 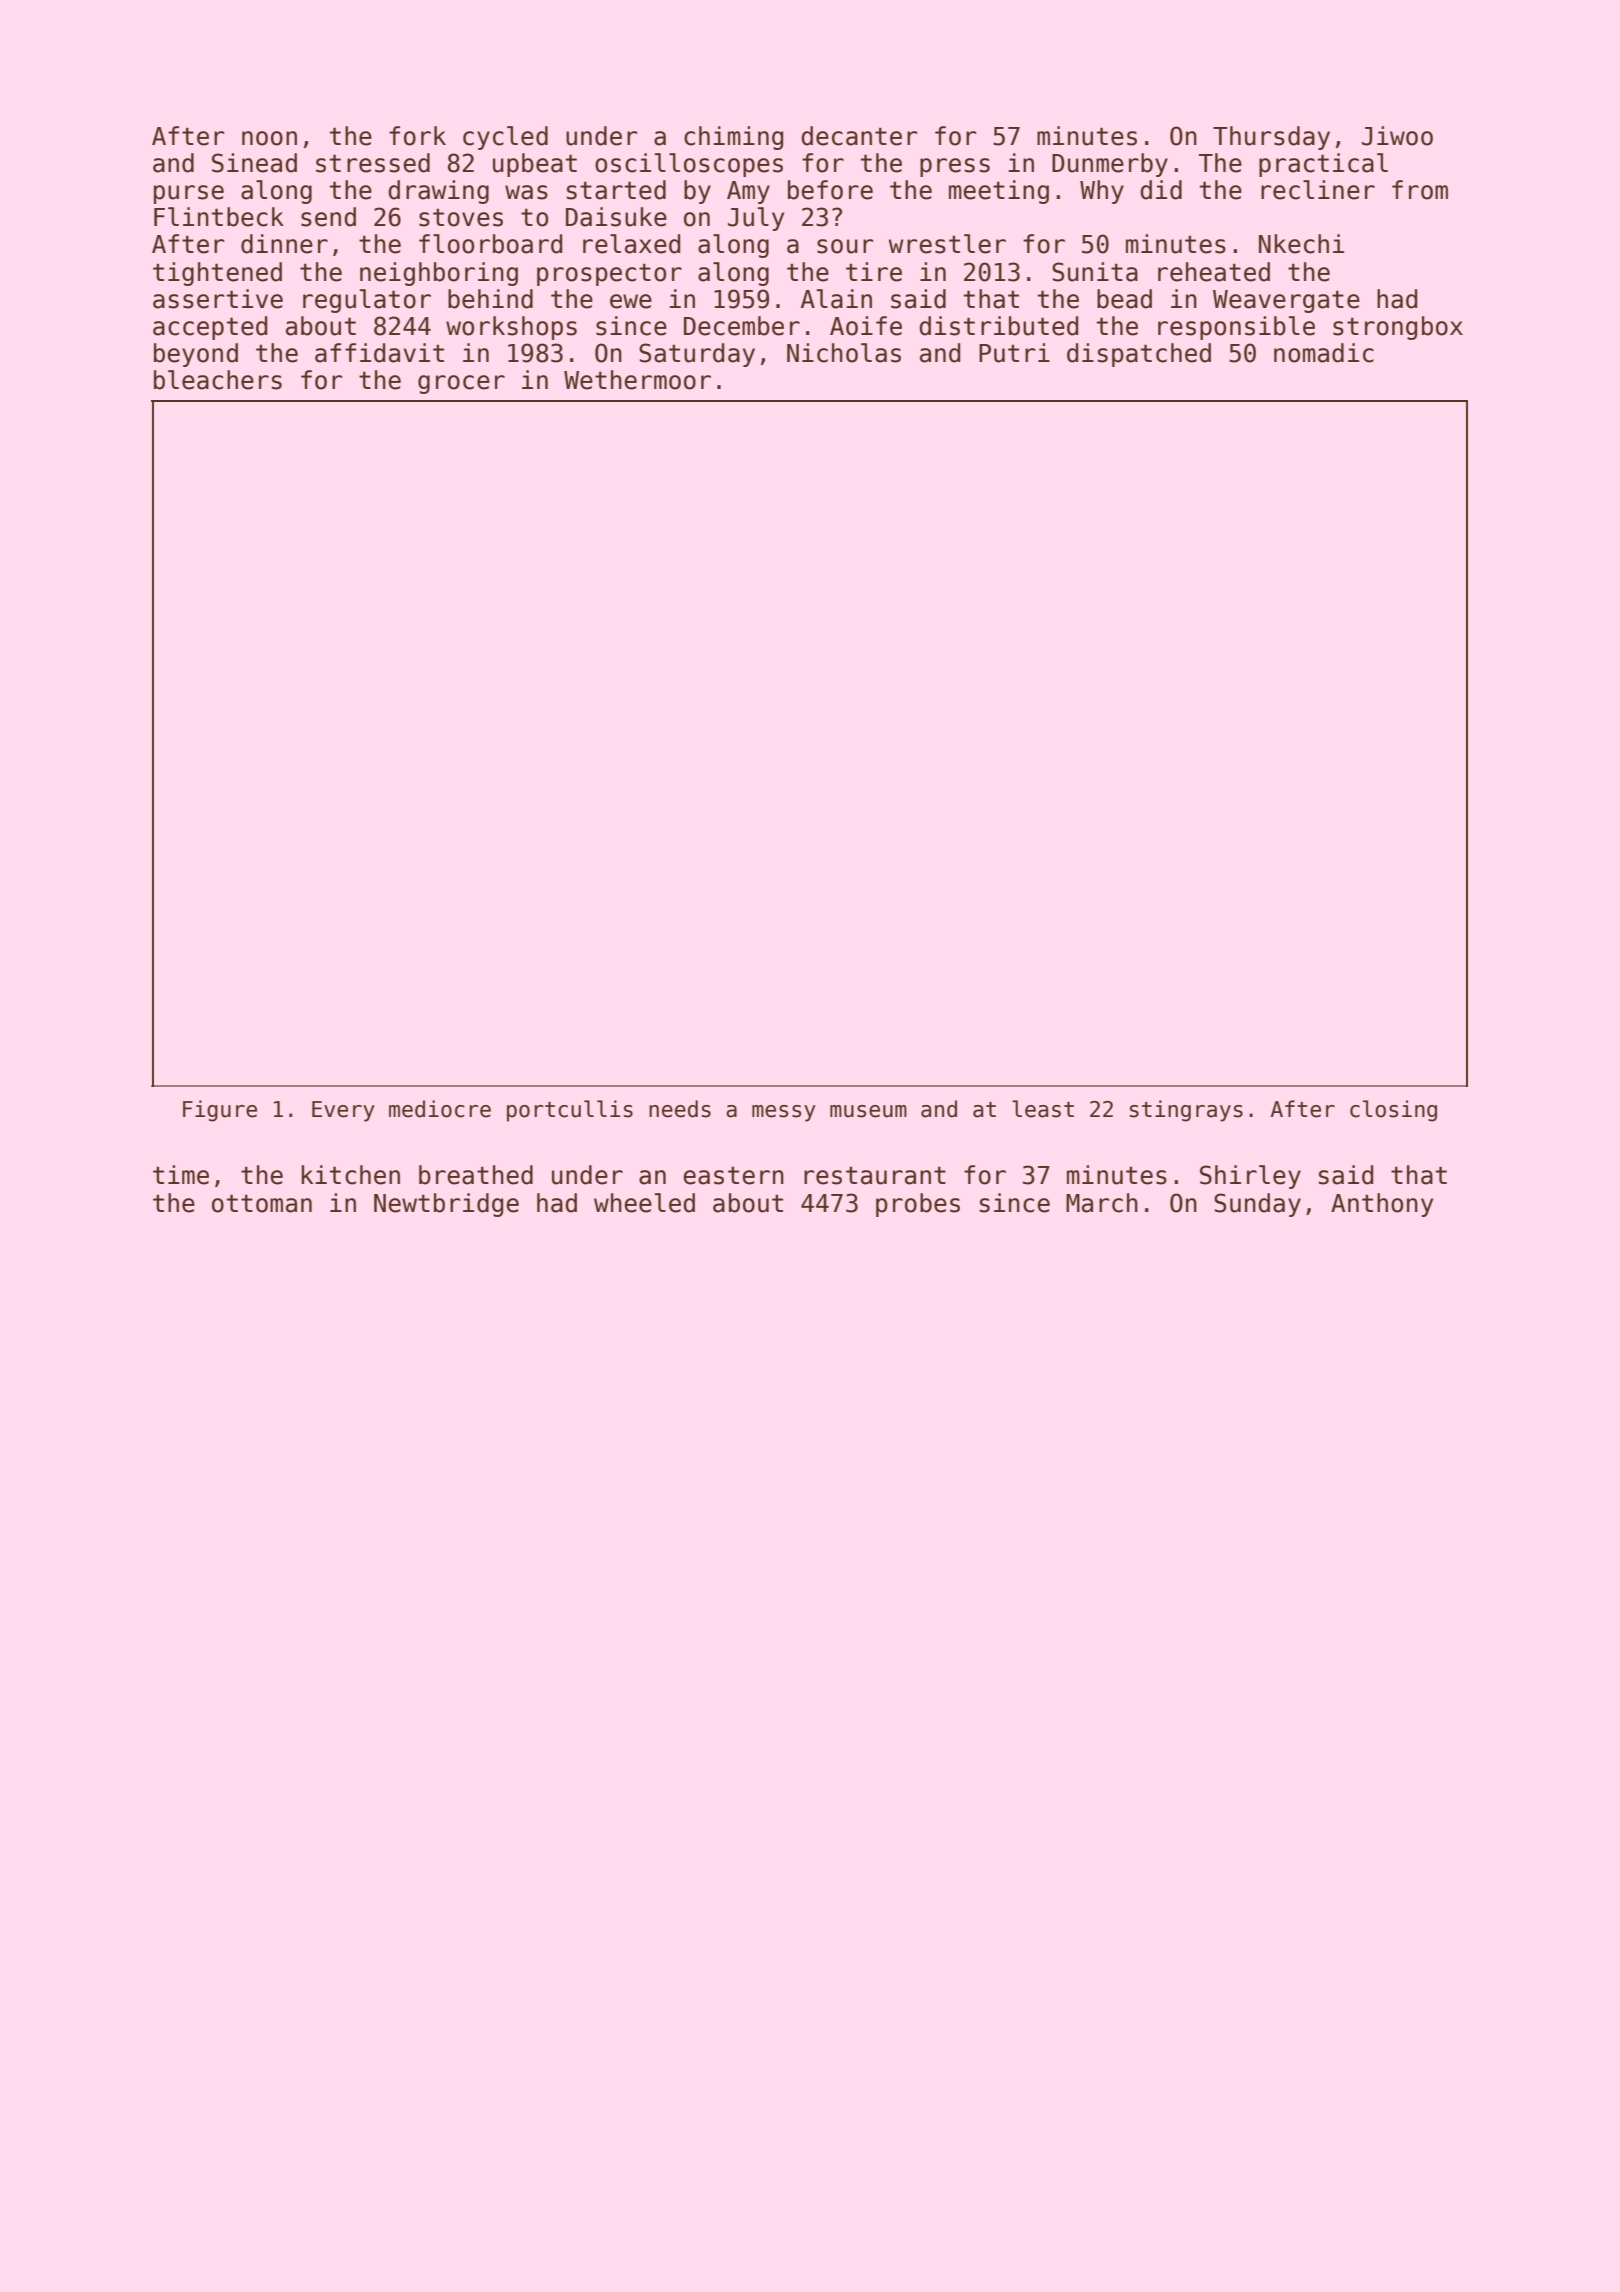 What do you see at coordinates (218, 380) in the image?
I see `bleachers` at bounding box center [218, 380].
